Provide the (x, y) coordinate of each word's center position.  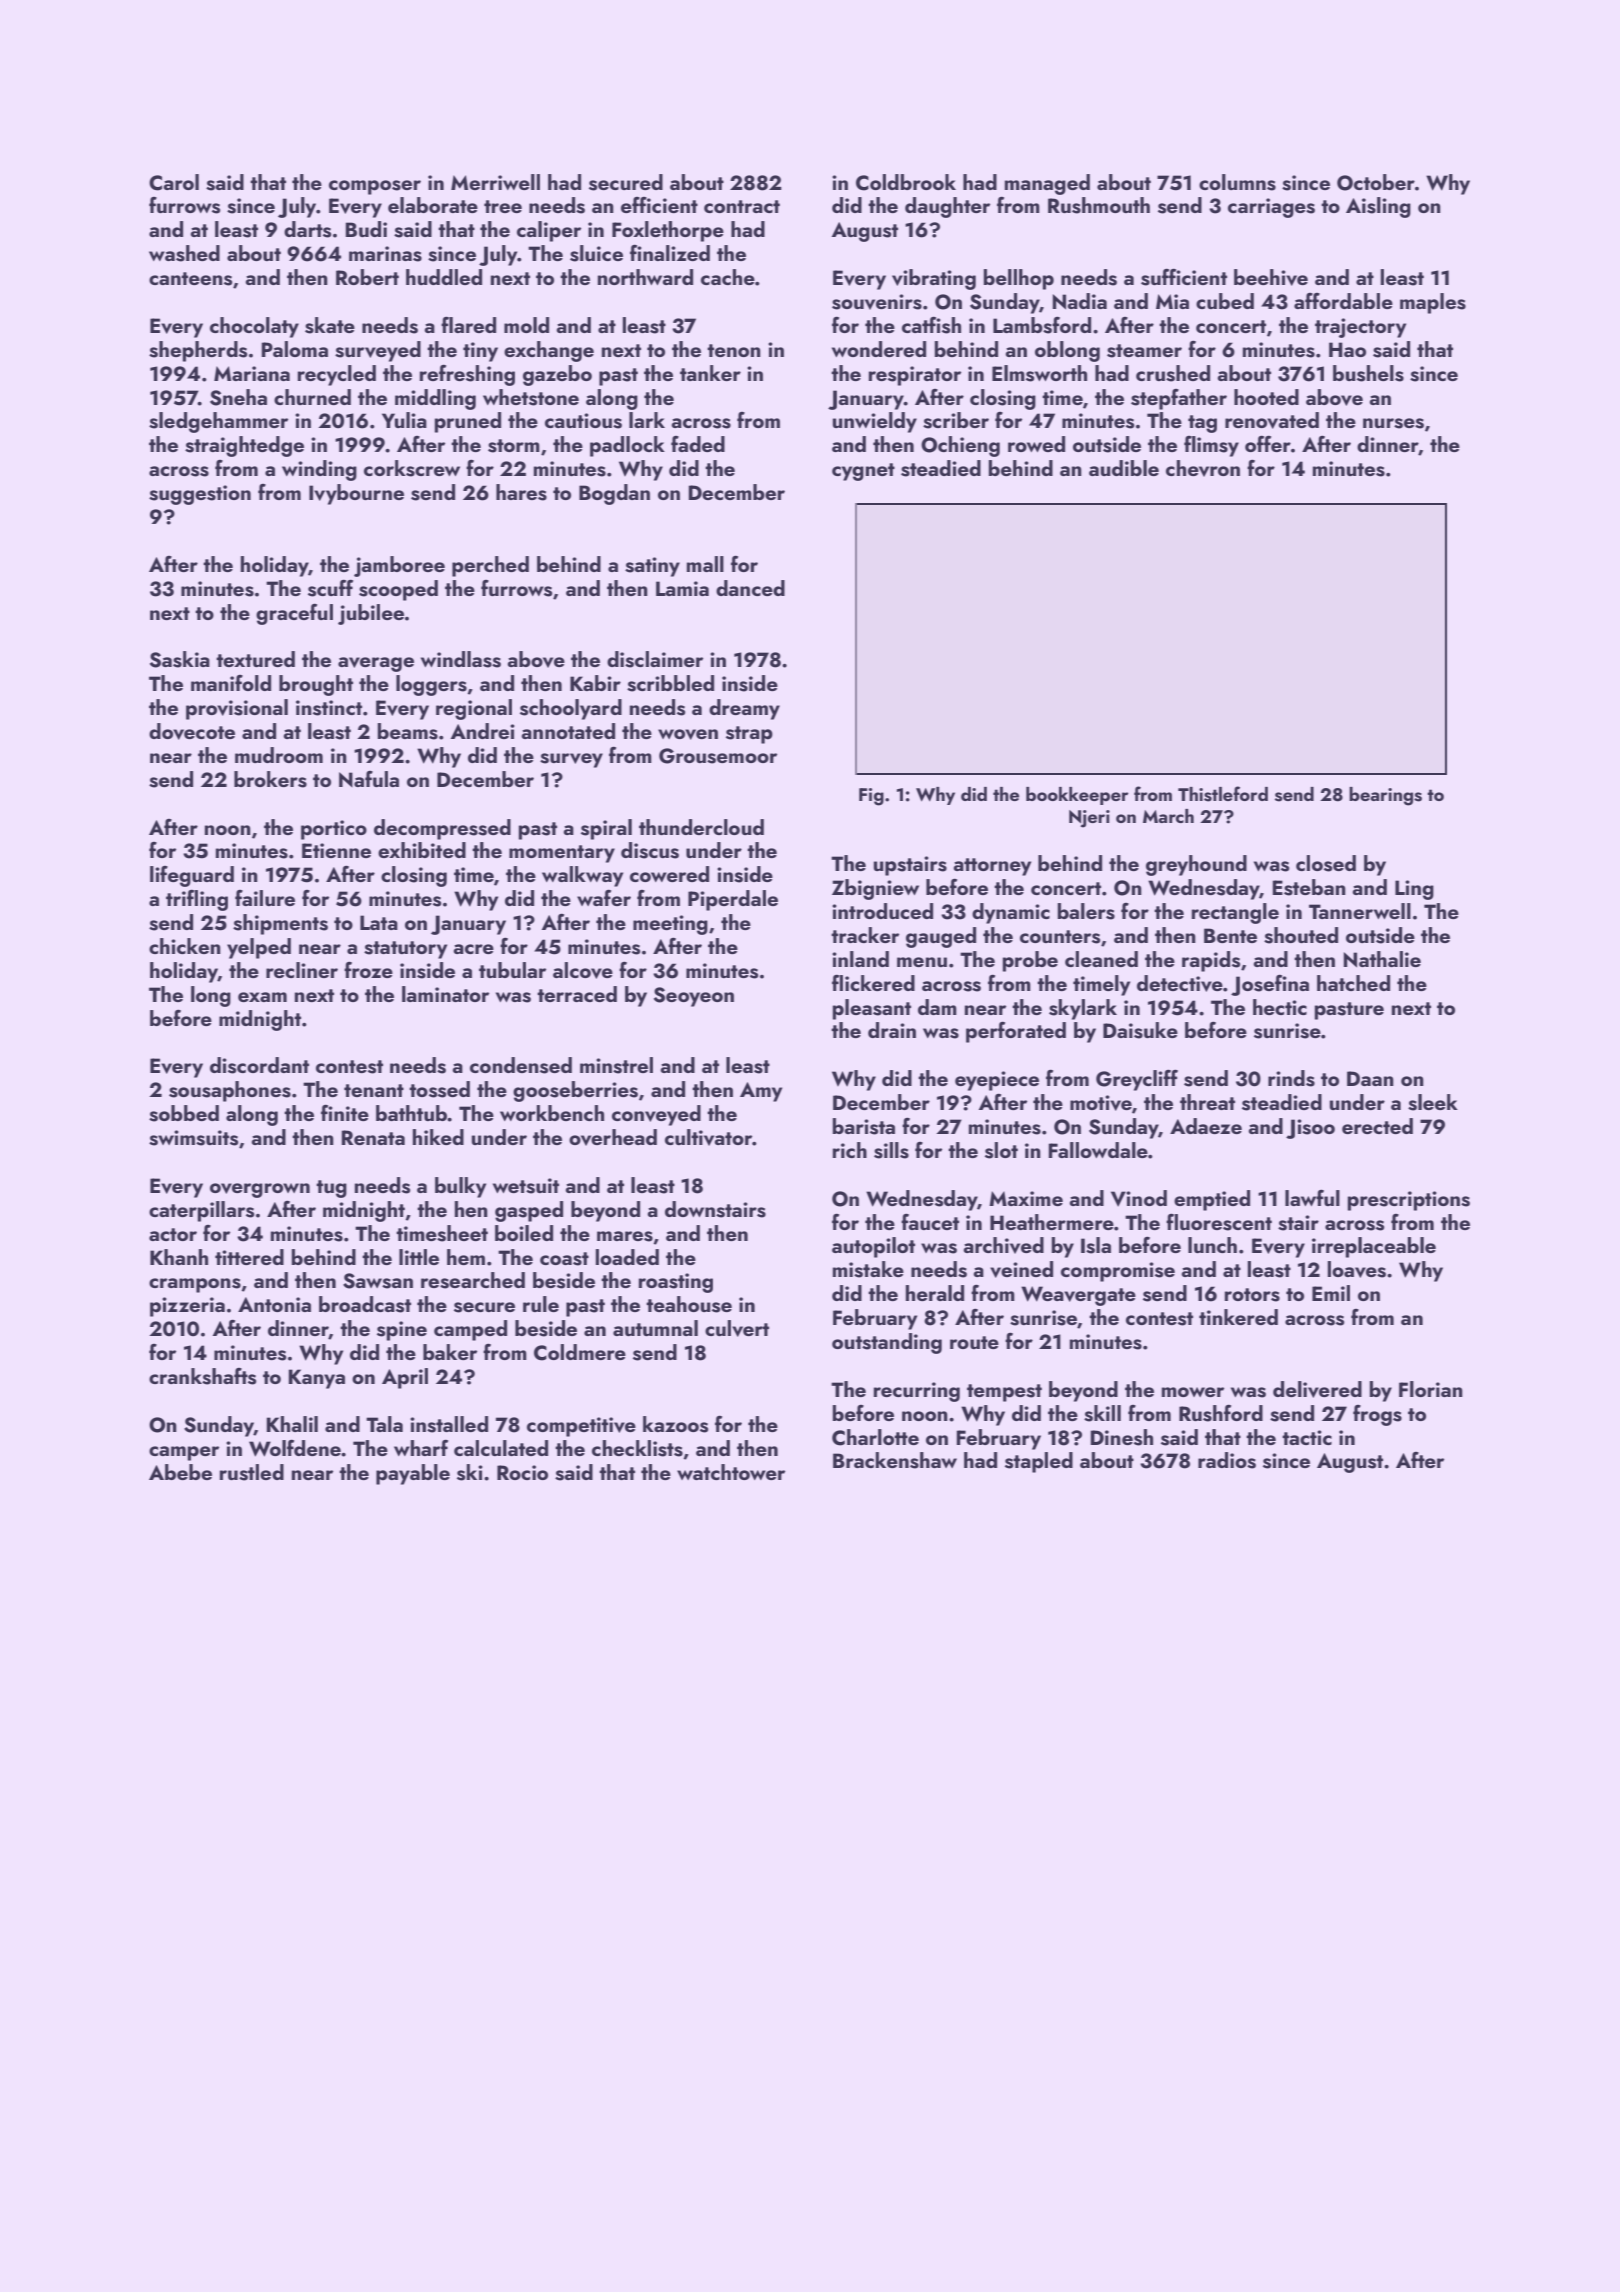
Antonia (274, 1304)
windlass (461, 659)
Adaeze (1206, 1126)
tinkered (1238, 1317)
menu (922, 962)
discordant (259, 1065)
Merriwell (495, 182)
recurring (917, 1392)
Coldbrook (906, 182)
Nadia (1080, 301)
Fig (871, 797)
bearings (1385, 796)
